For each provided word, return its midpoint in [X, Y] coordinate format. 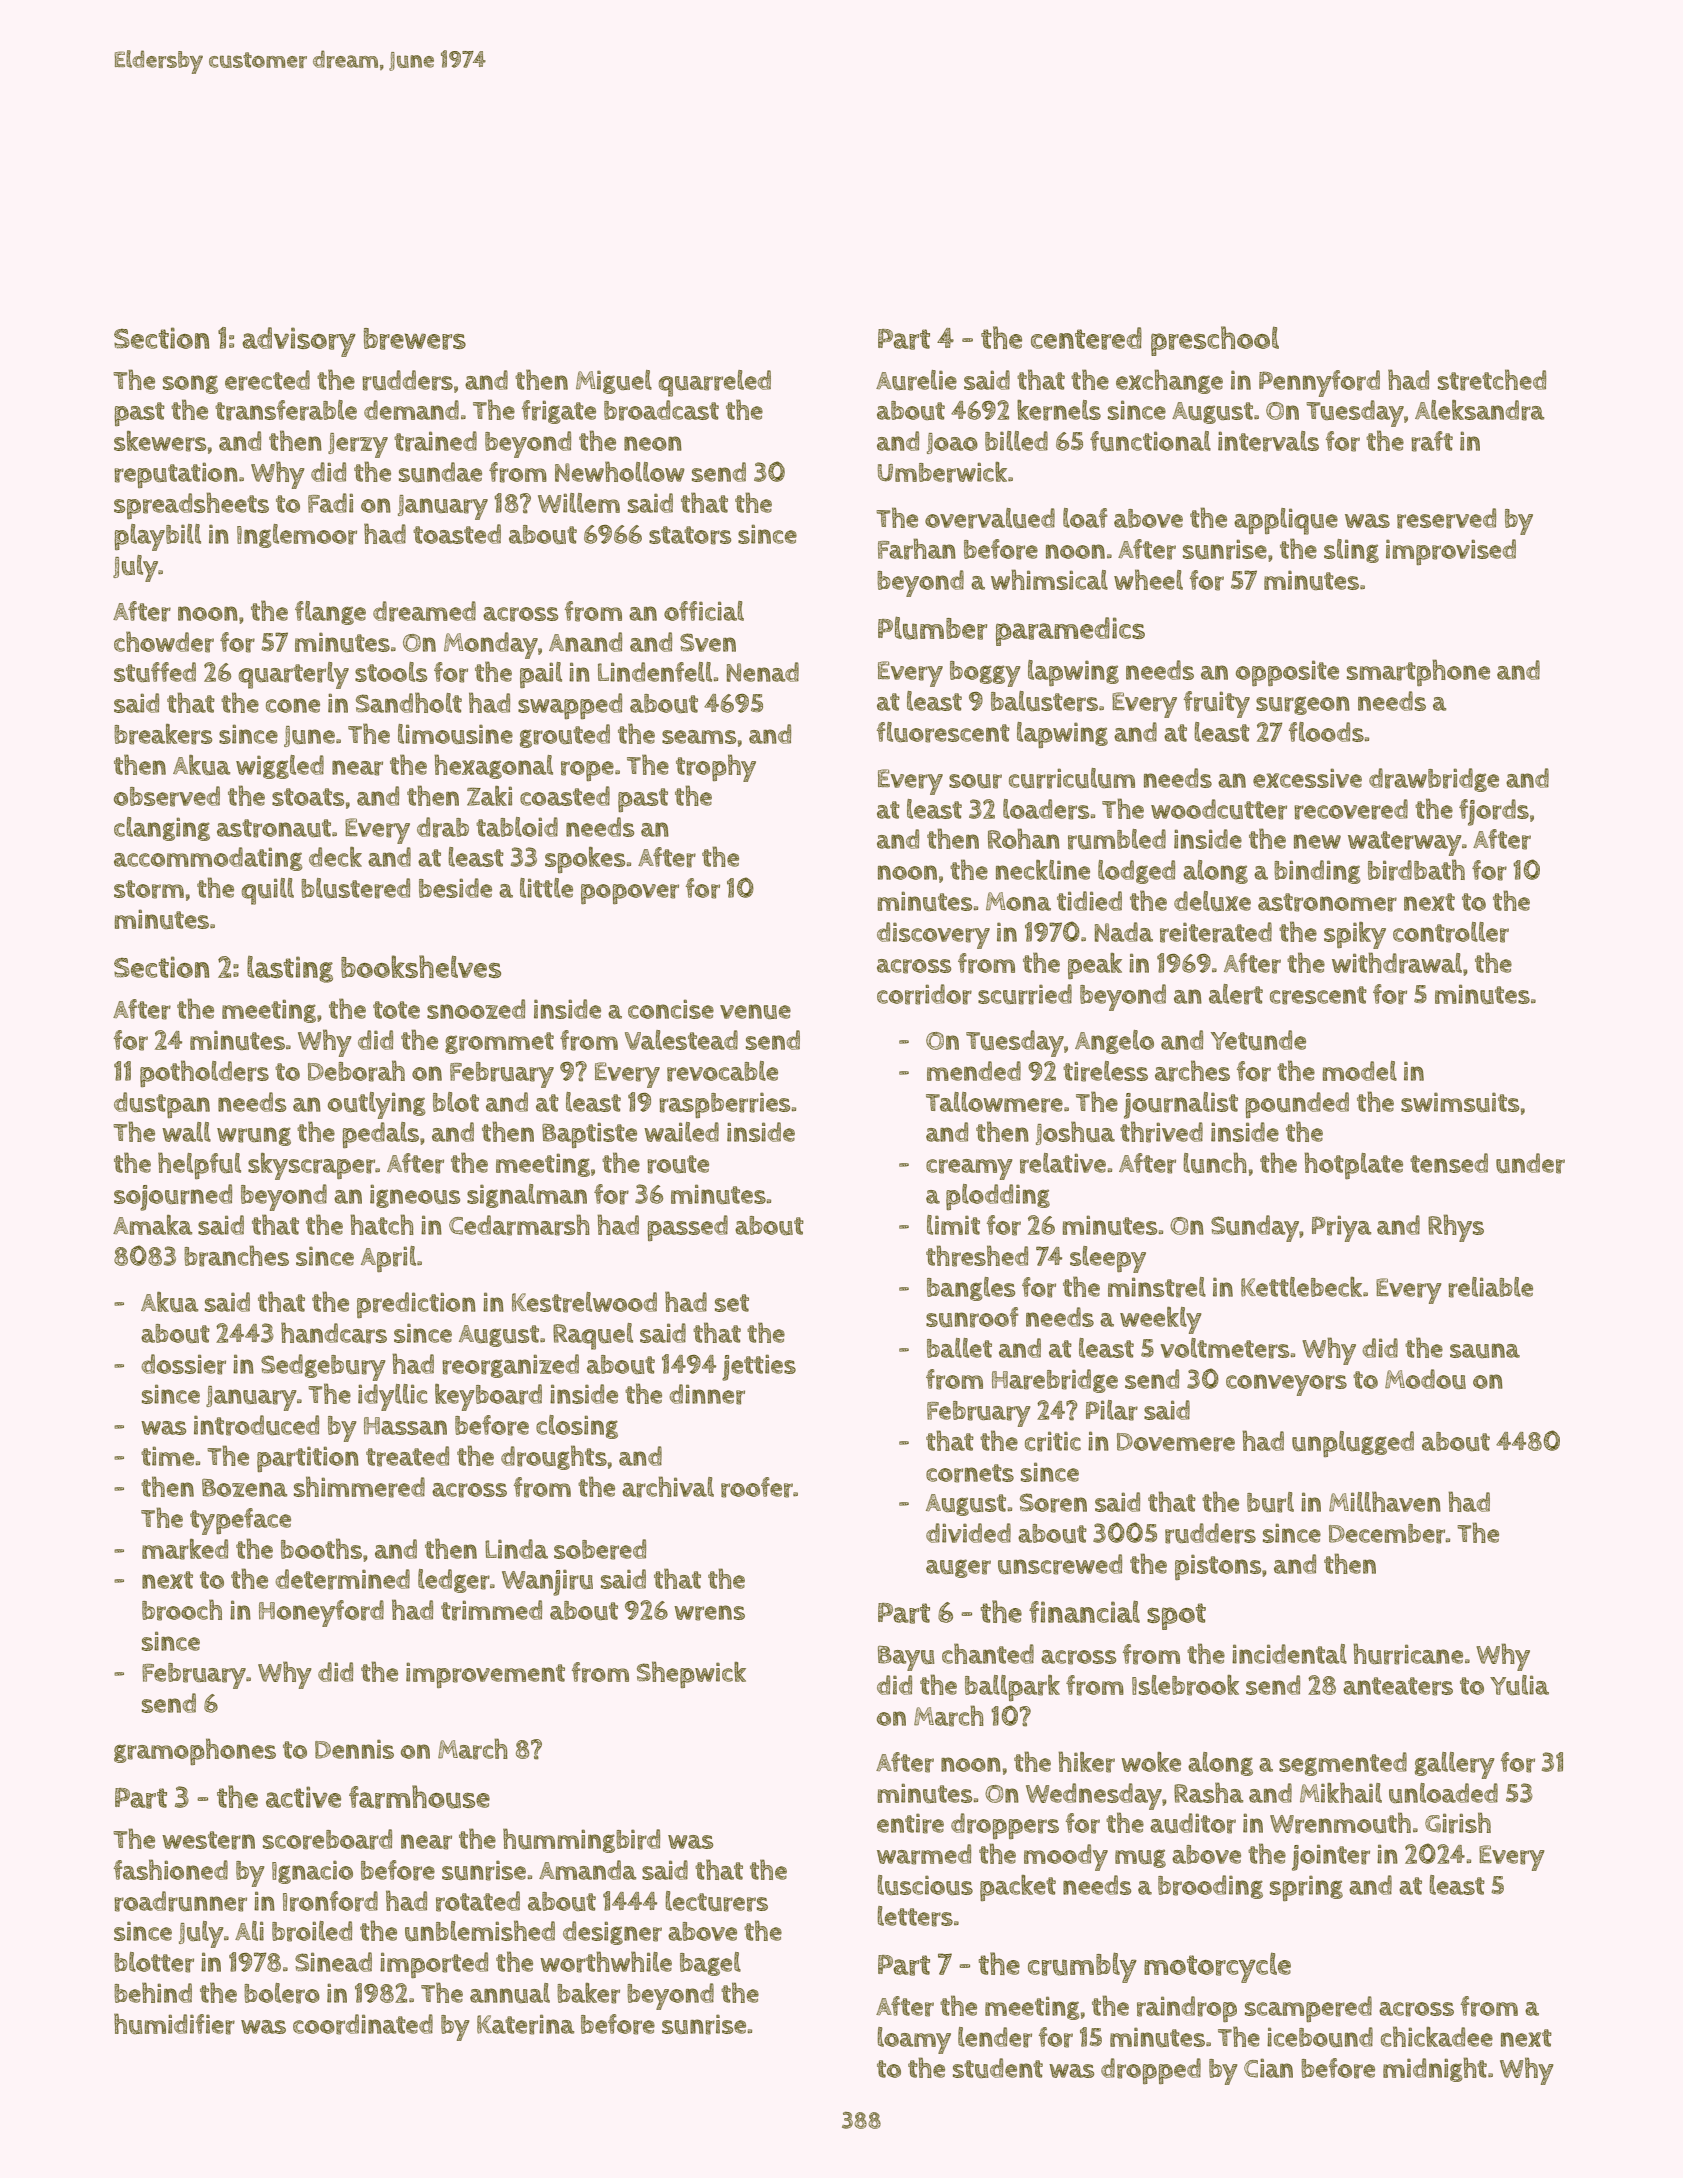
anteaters [1398, 1686]
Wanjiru [547, 1582]
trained [435, 441]
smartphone [1418, 672]
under [1530, 1163]
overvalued [990, 518]
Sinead [333, 1962]
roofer [757, 1487]
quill [267, 891]
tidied [1089, 901]
